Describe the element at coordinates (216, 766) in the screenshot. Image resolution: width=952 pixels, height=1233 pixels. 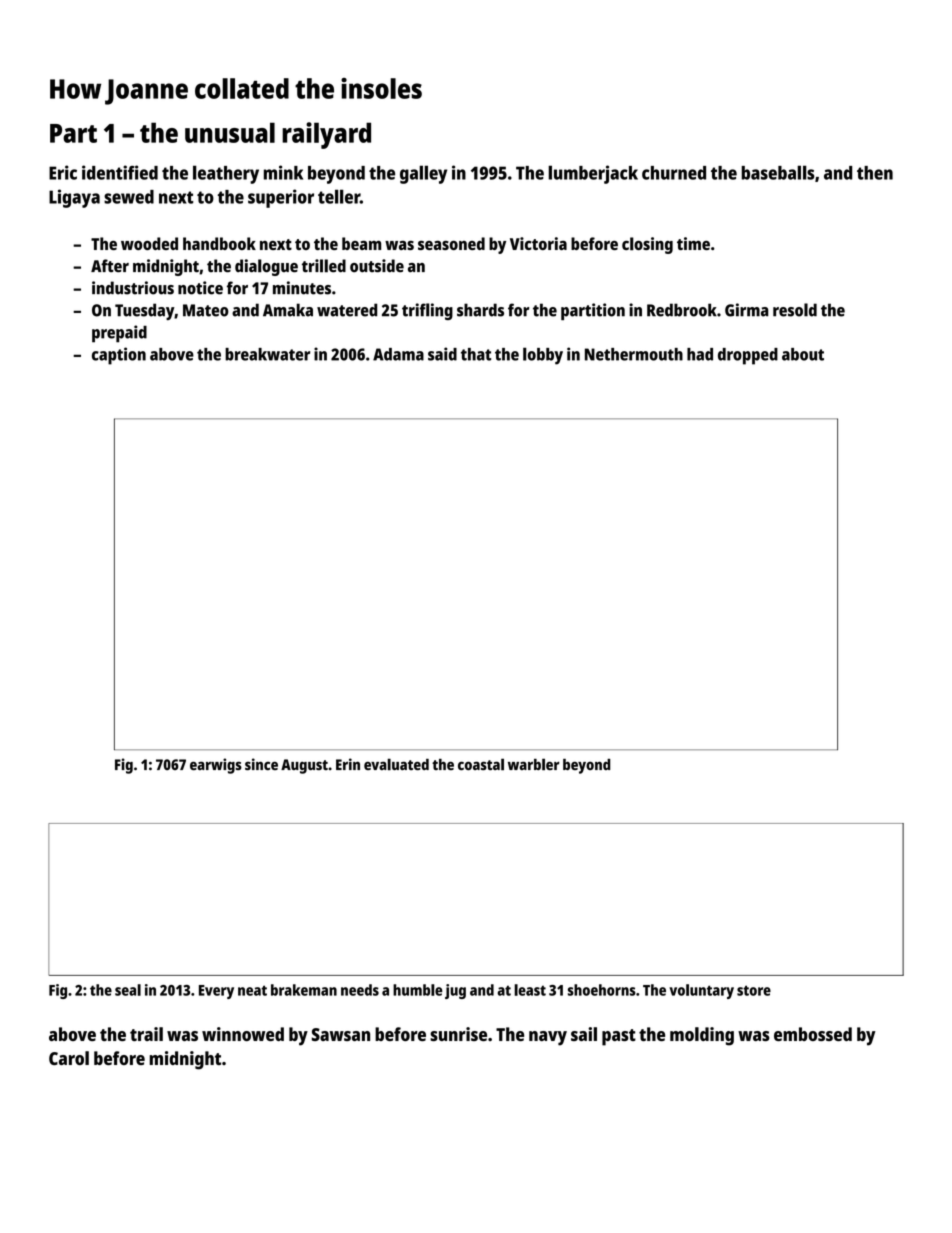
I see `earwigs` at that location.
